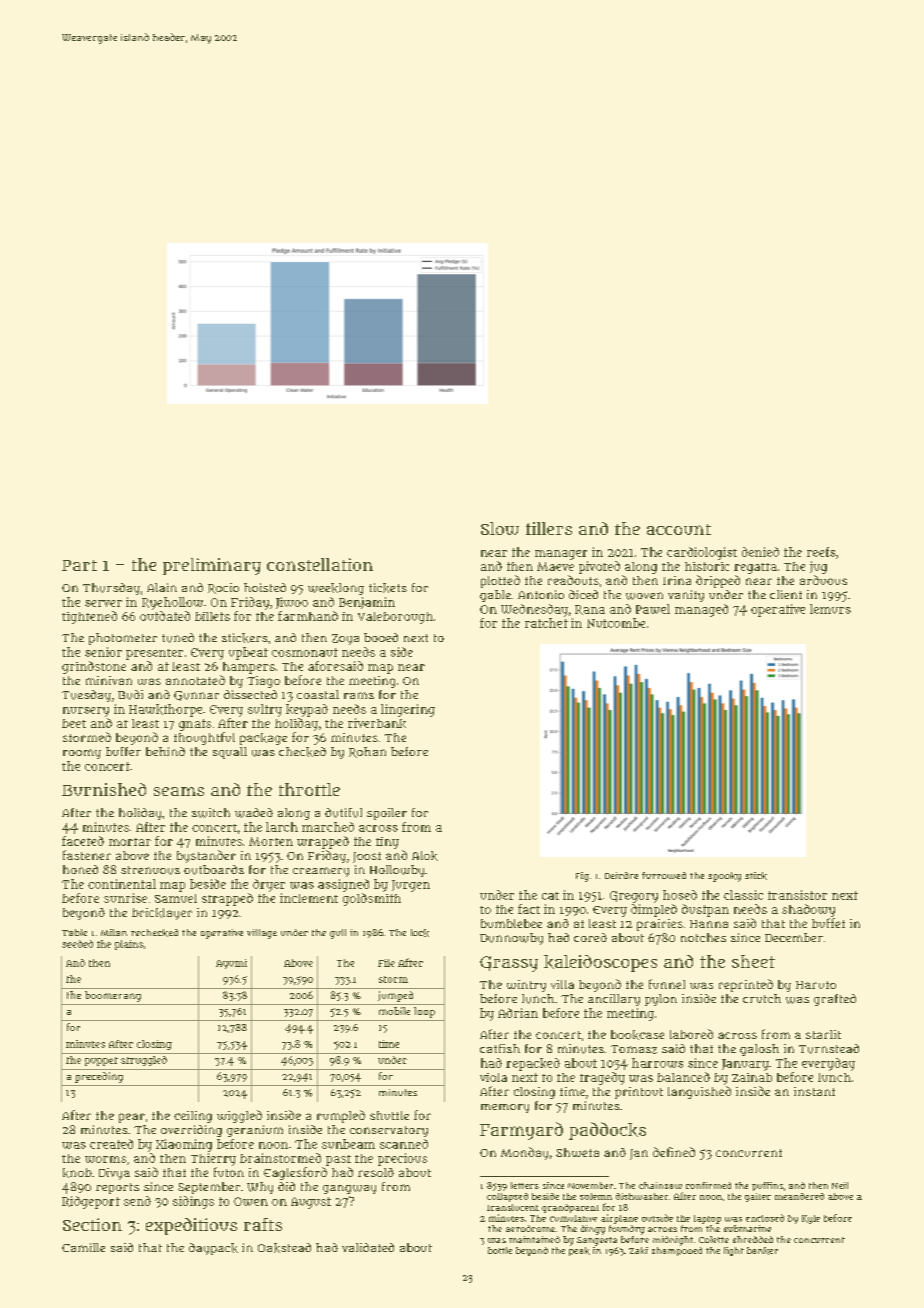  Describe the element at coordinates (724, 877) in the document. I see `spooky` at that location.
